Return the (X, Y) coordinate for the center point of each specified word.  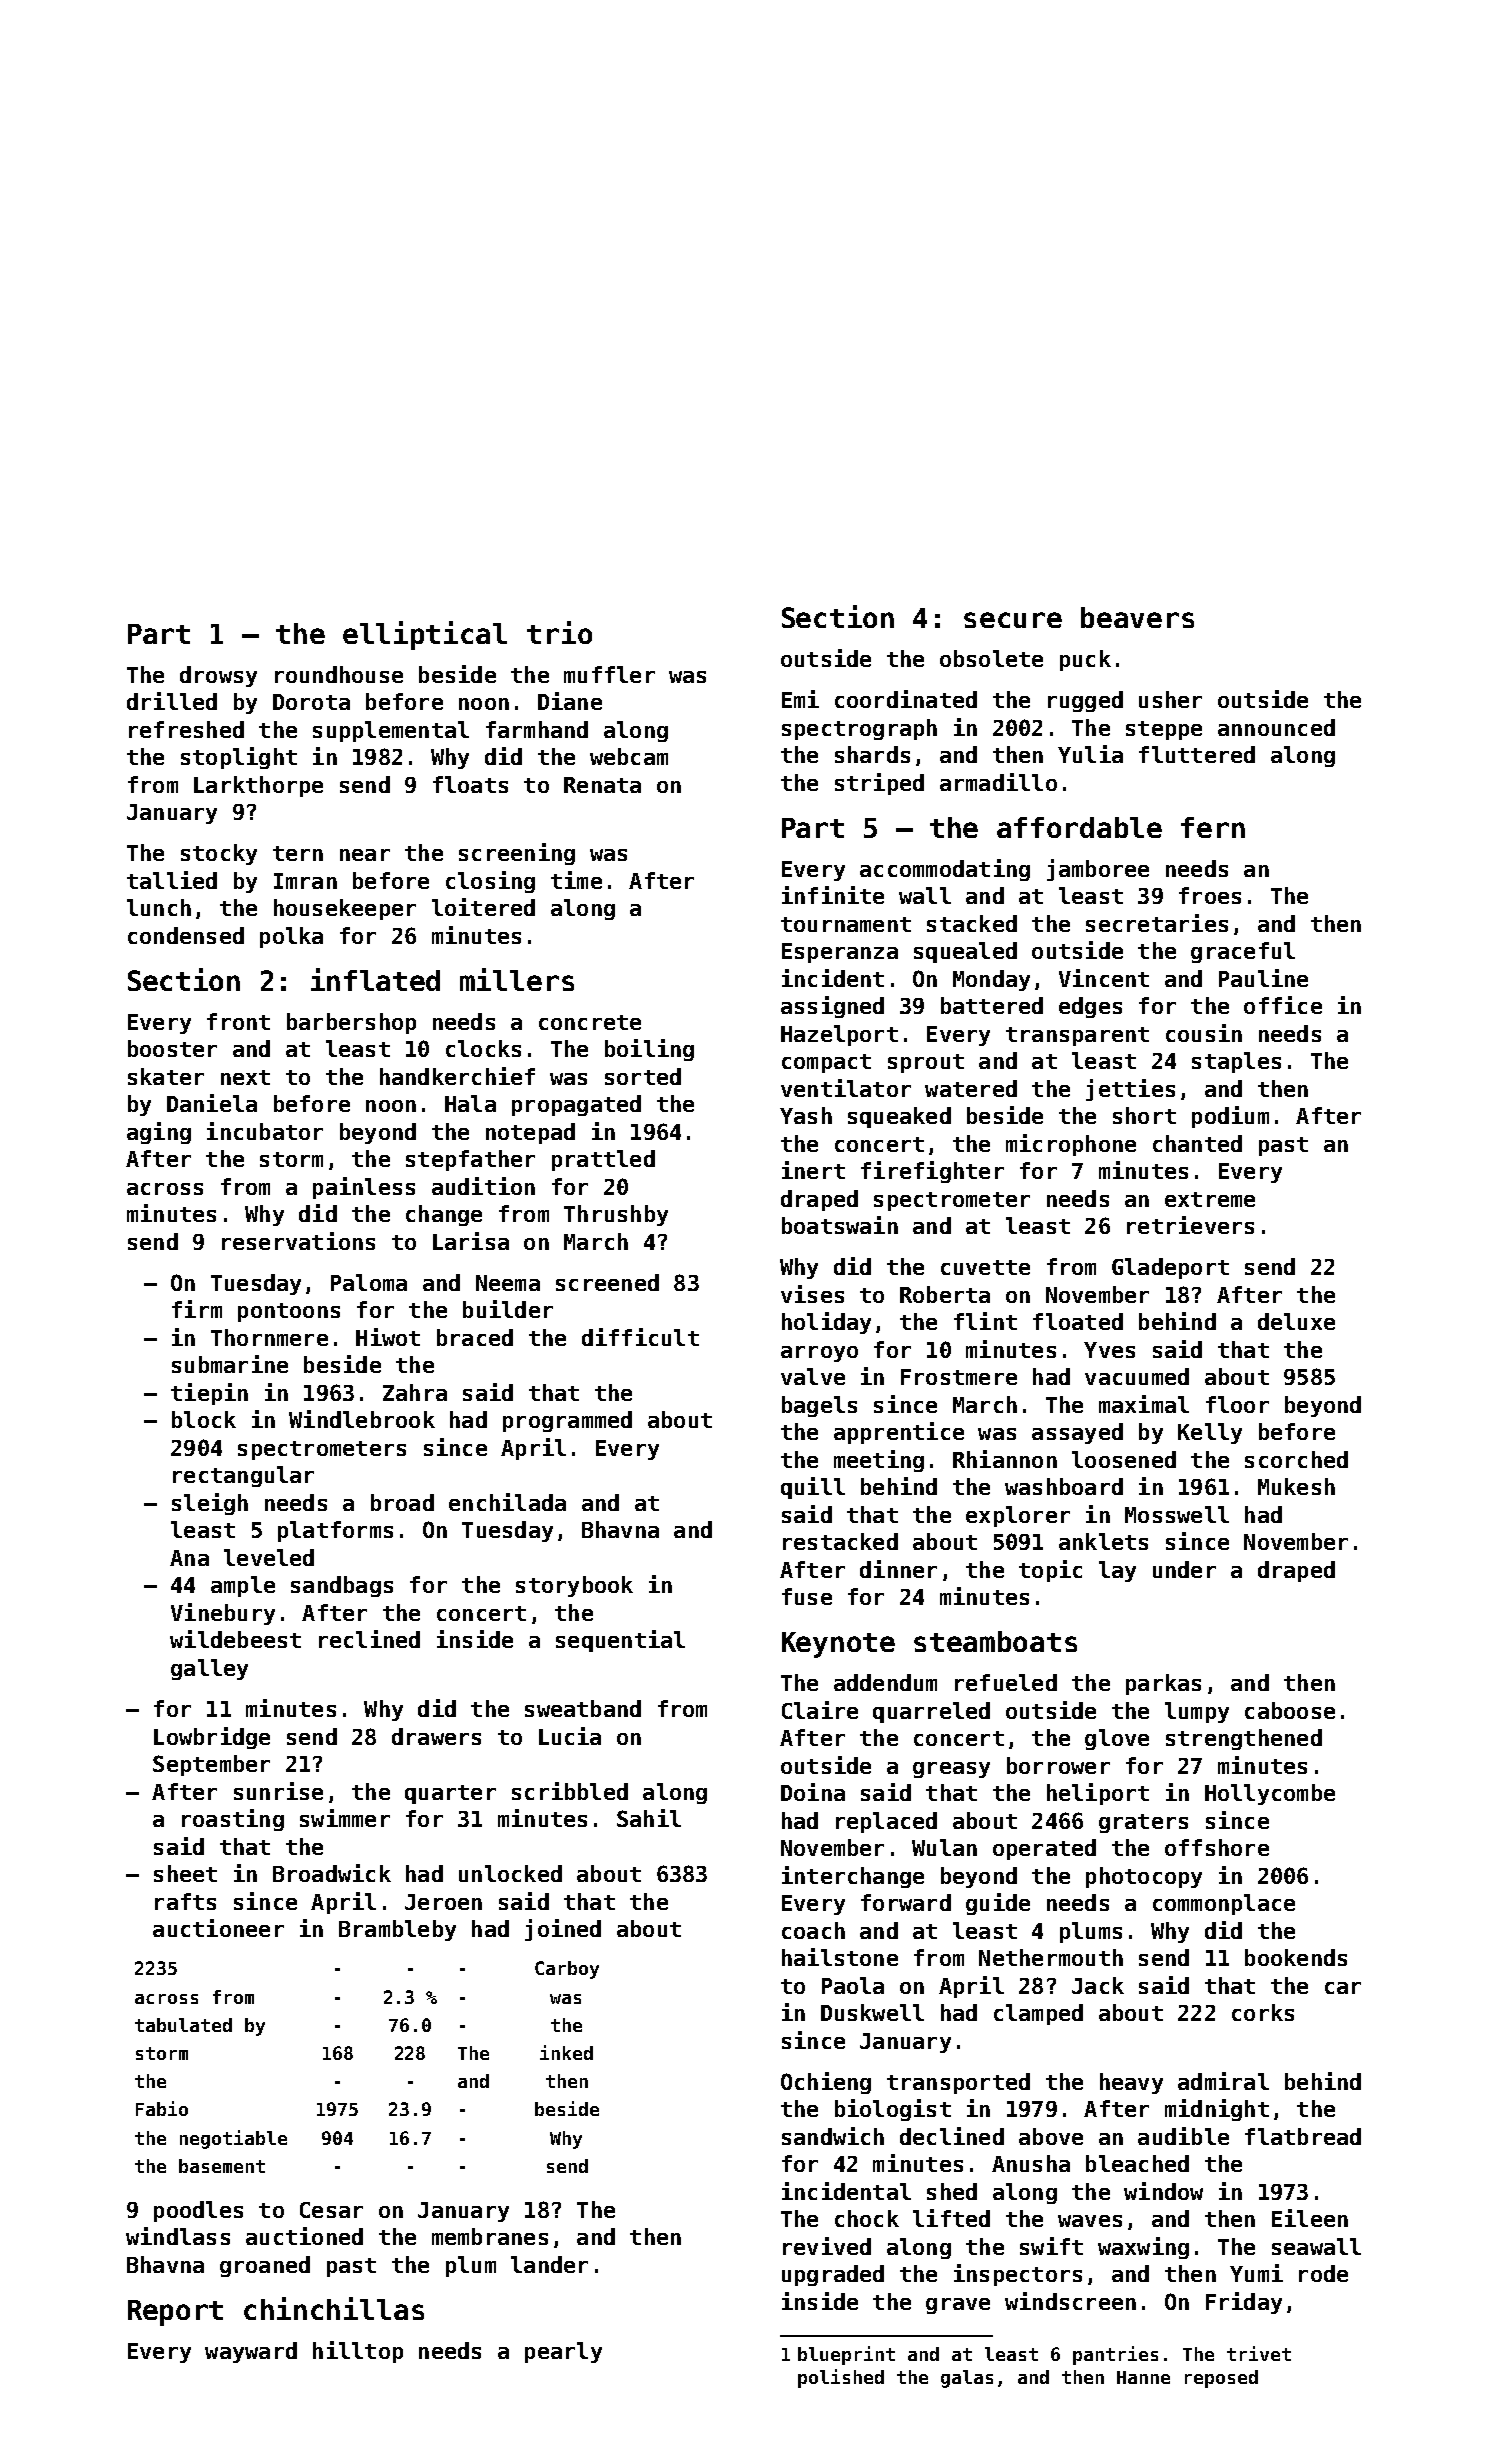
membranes (490, 2236)
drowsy (218, 676)
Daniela (212, 1103)
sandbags (342, 1586)
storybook (574, 1586)
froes (1210, 895)
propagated (576, 1105)
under (1184, 1569)
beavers (1137, 617)
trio (559, 632)
